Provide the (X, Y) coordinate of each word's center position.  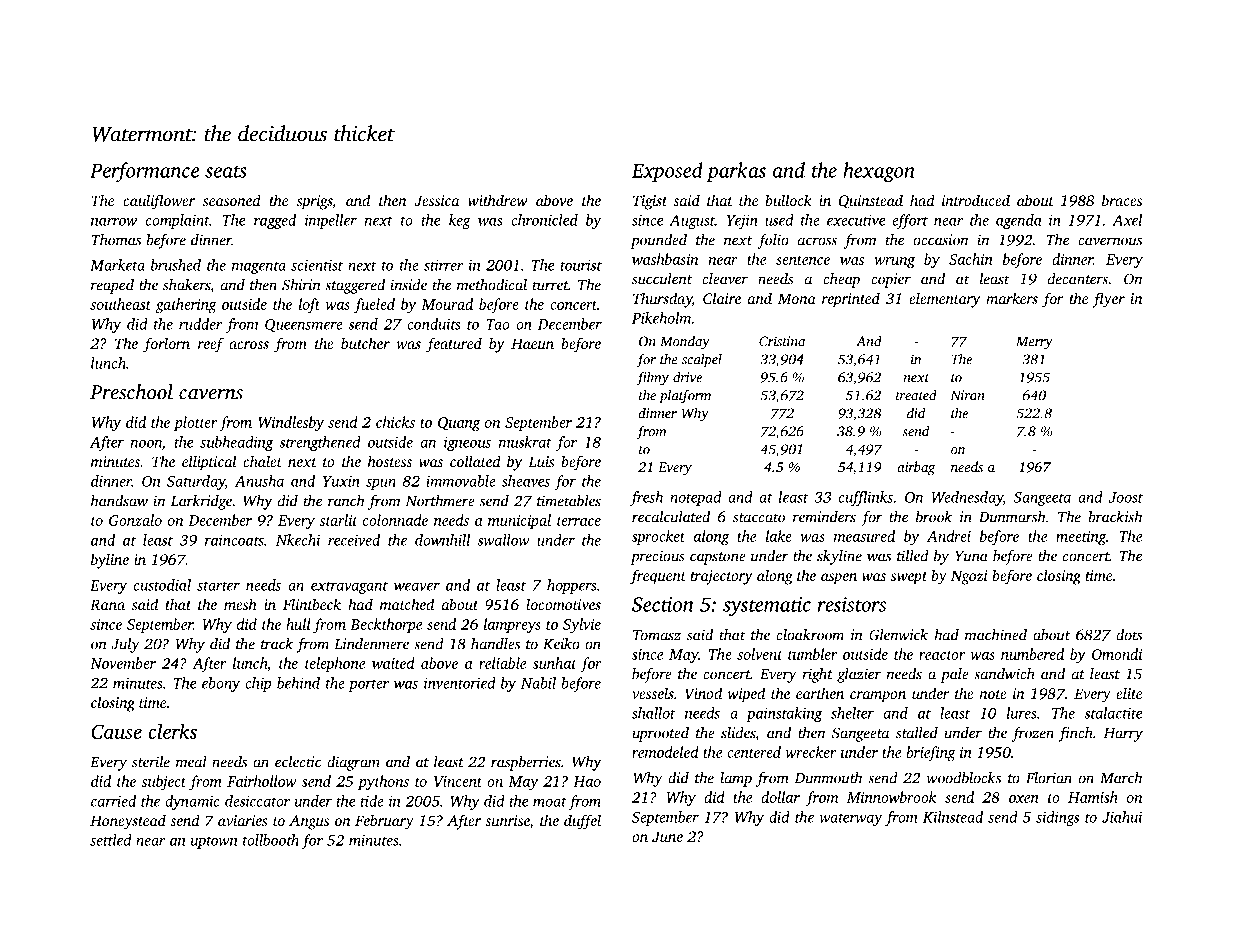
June (667, 836)
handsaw (119, 501)
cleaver (725, 279)
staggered (355, 286)
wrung (894, 263)
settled (111, 840)
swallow (503, 540)
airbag (916, 468)
